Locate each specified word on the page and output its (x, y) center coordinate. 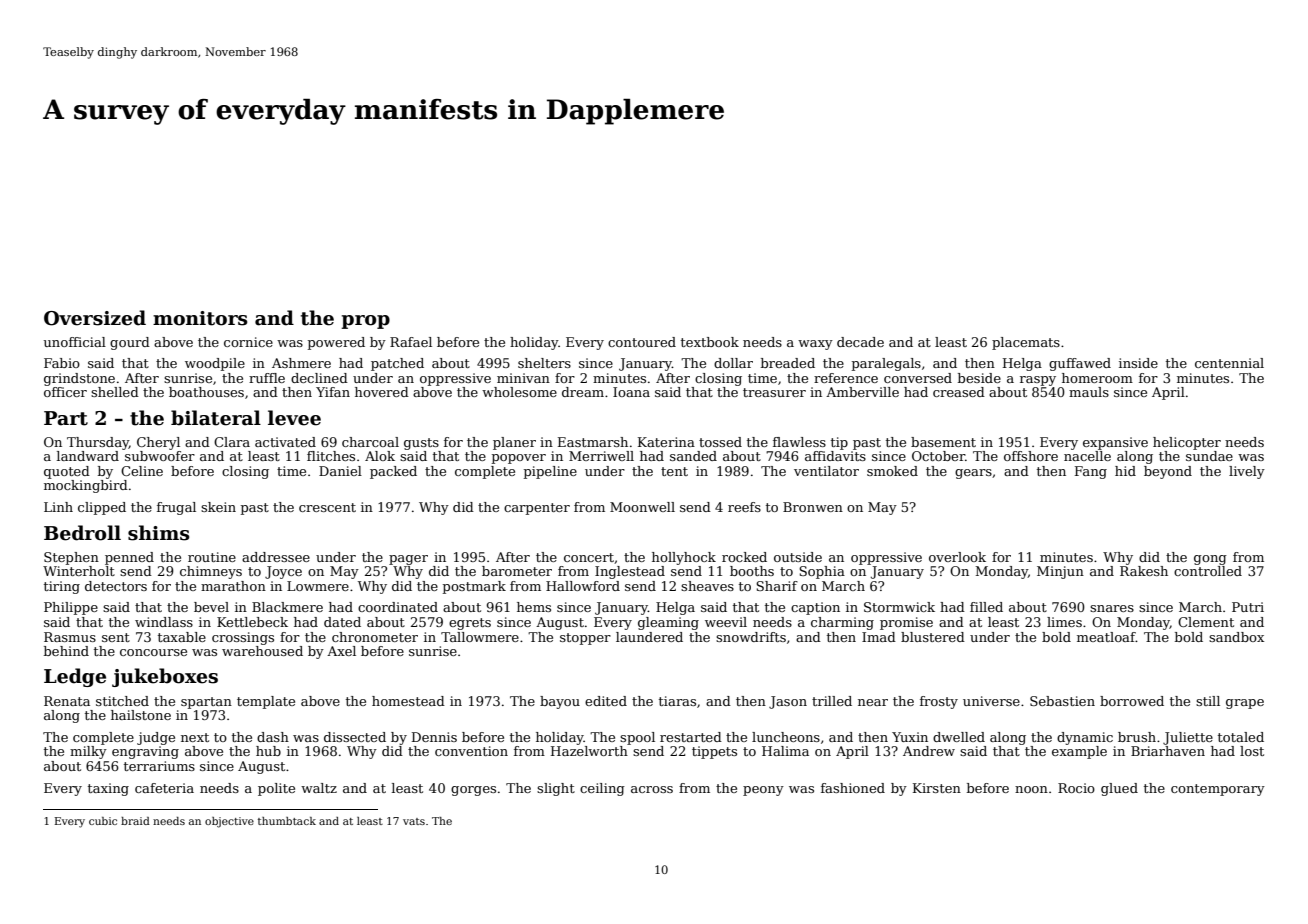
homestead (408, 701)
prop (365, 322)
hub (268, 751)
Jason (788, 702)
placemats (1026, 343)
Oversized (95, 318)
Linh (58, 507)
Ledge (75, 677)
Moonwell (642, 507)
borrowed (1132, 701)
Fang (1091, 472)
